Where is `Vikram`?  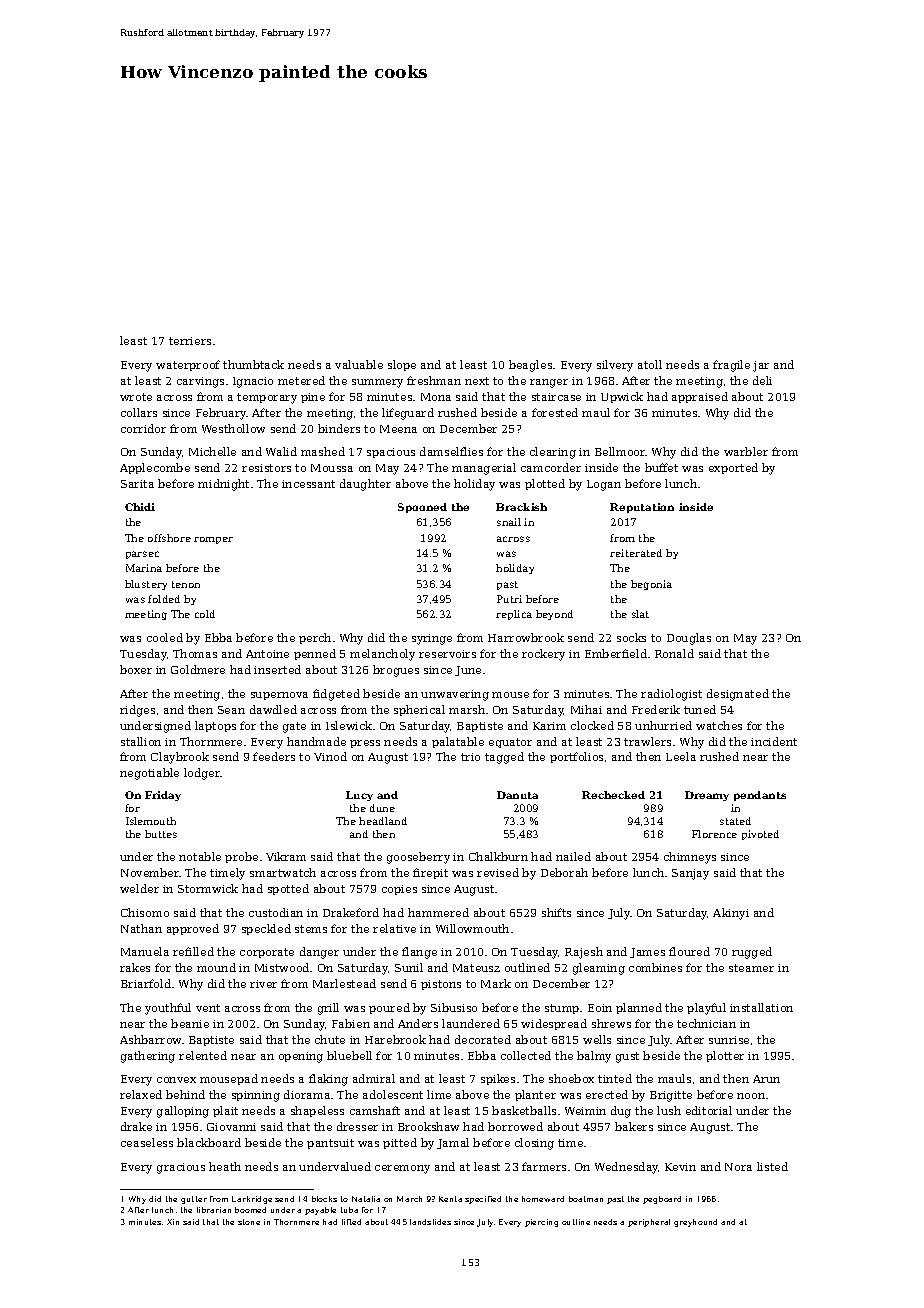 Vikram is located at coordinates (286, 856).
